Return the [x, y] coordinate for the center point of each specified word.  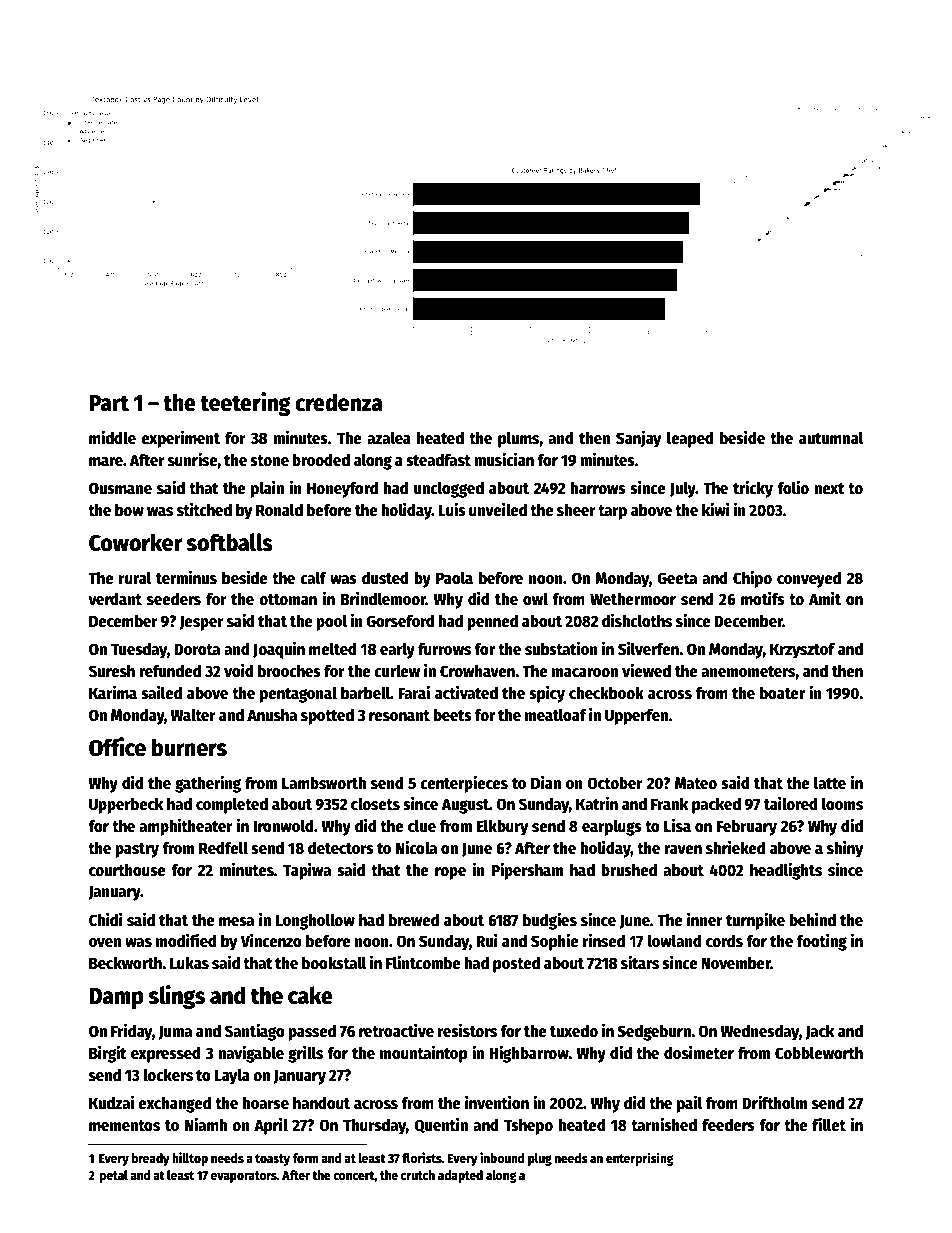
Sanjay [639, 439]
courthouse [127, 869]
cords [724, 940]
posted [516, 964]
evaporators [244, 1177]
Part [109, 403]
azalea [389, 437]
